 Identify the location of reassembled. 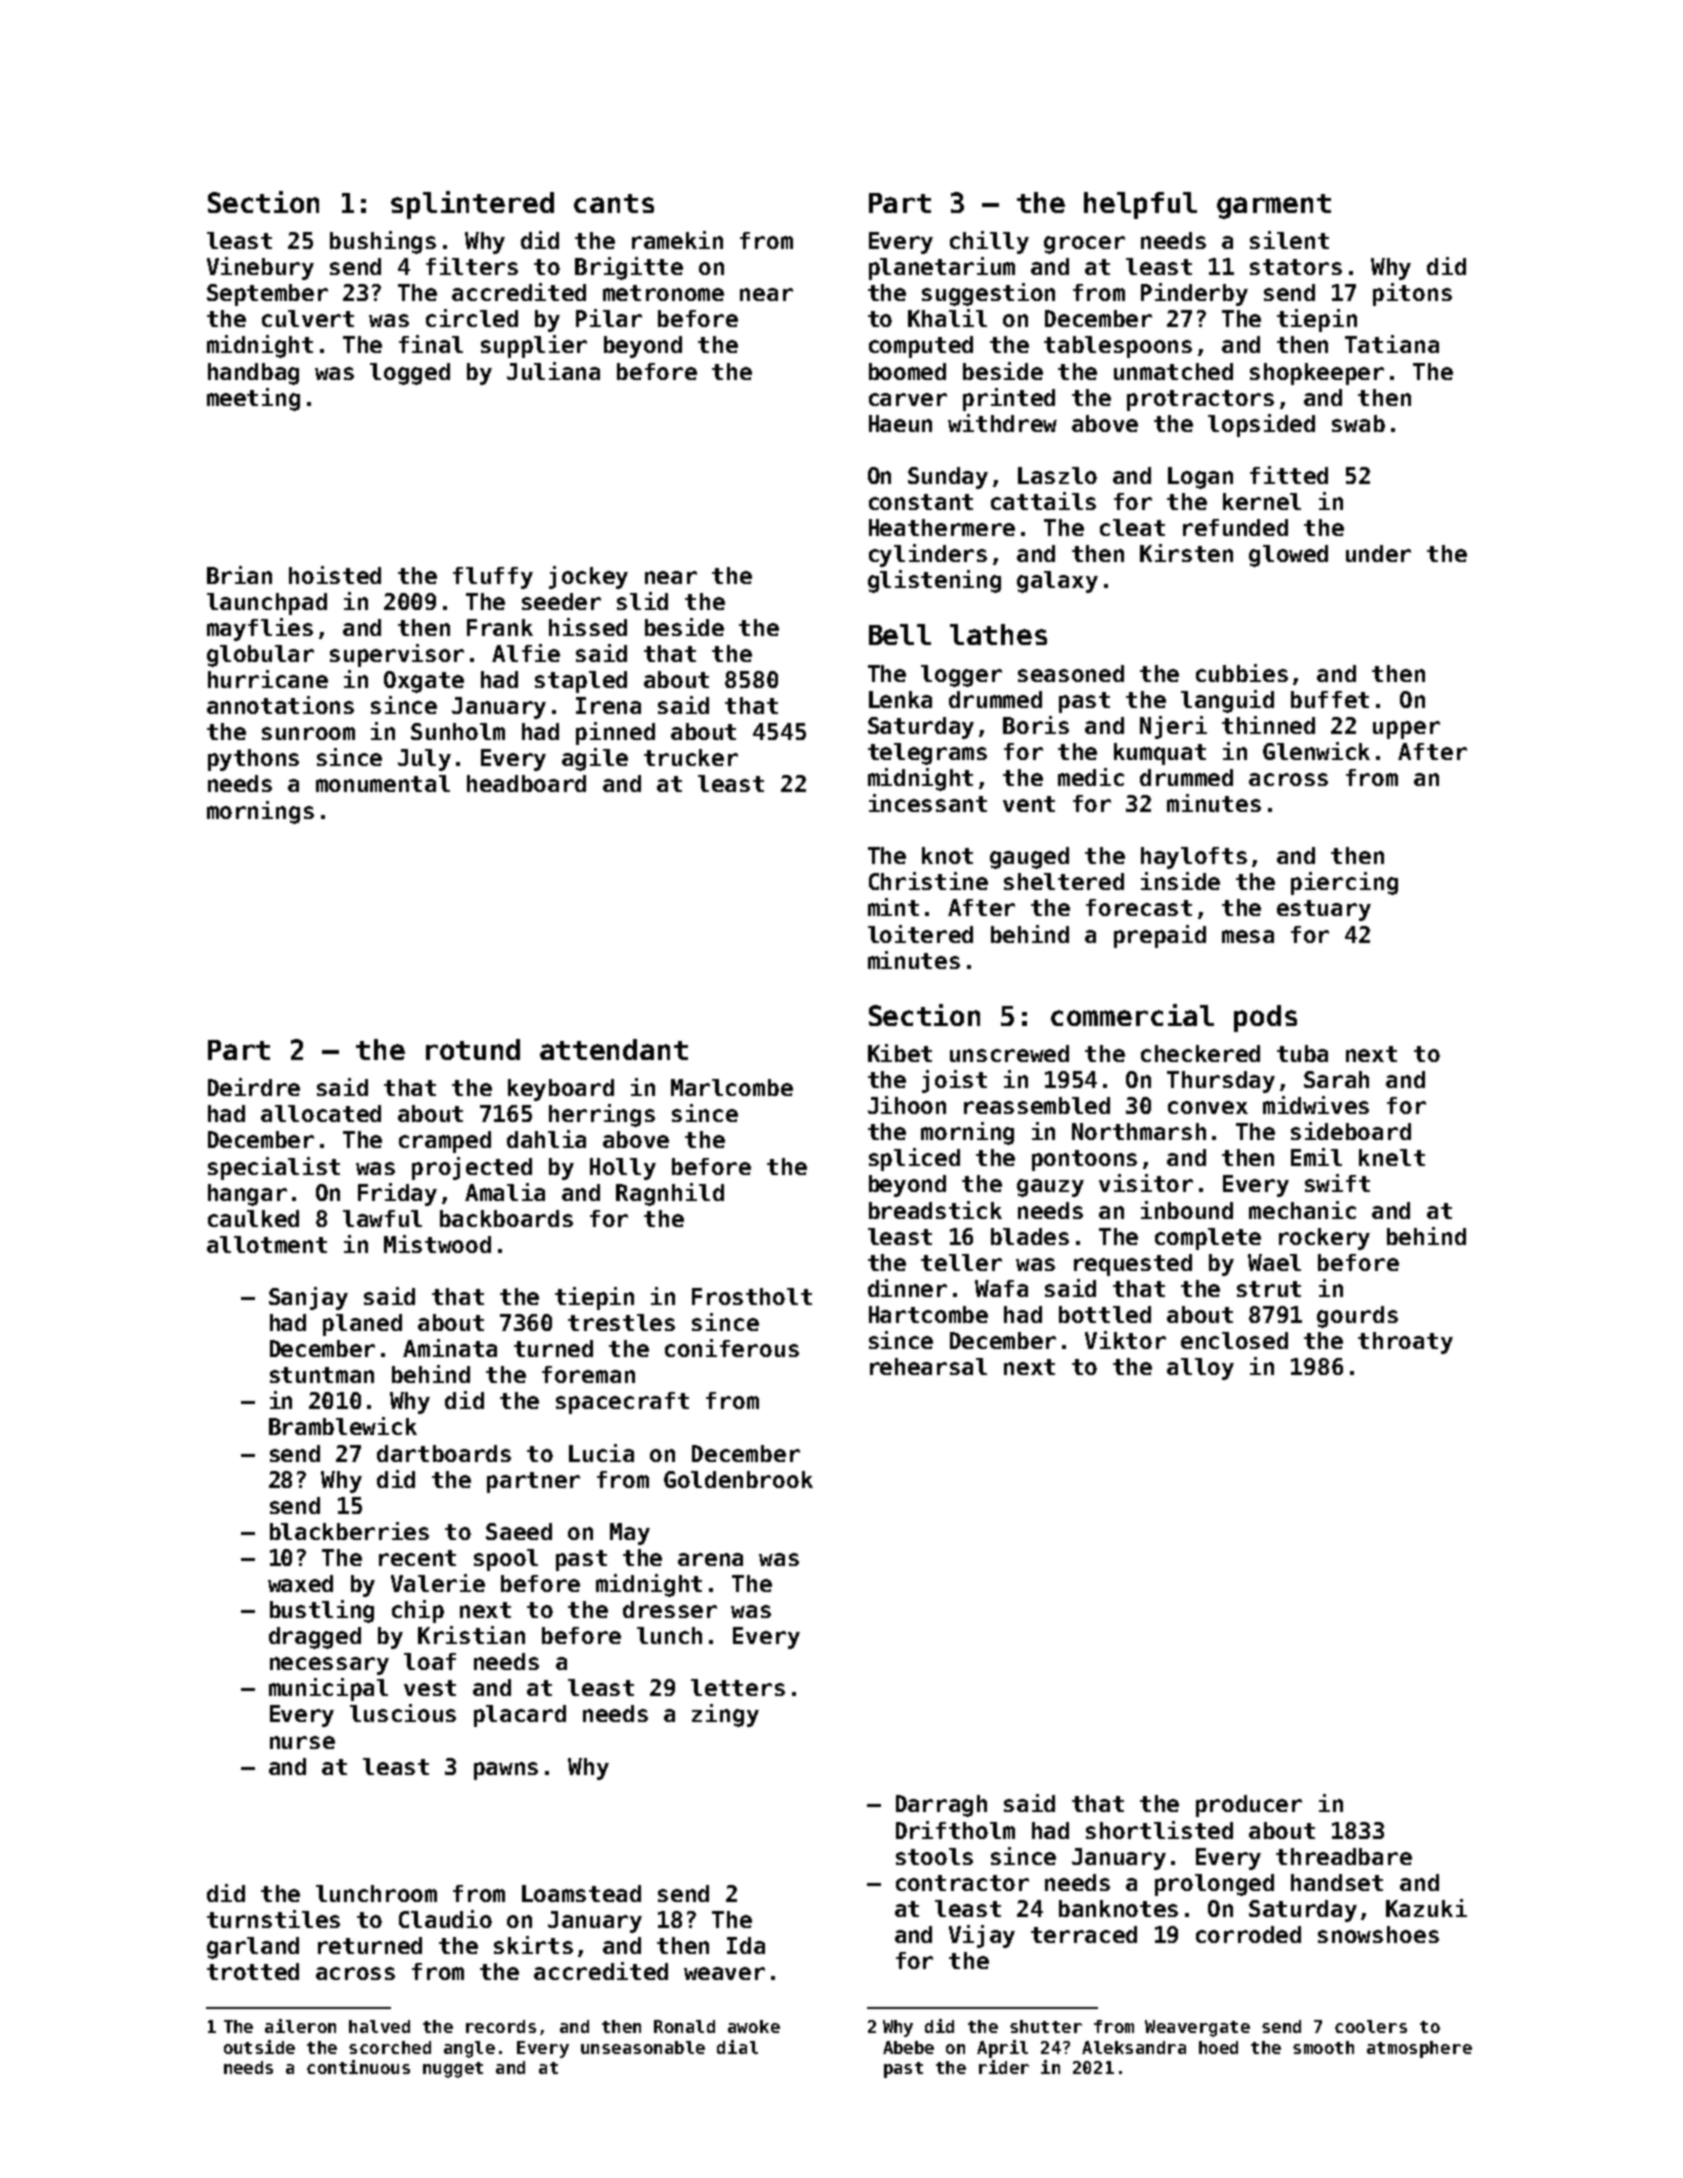
(1037, 1105).
